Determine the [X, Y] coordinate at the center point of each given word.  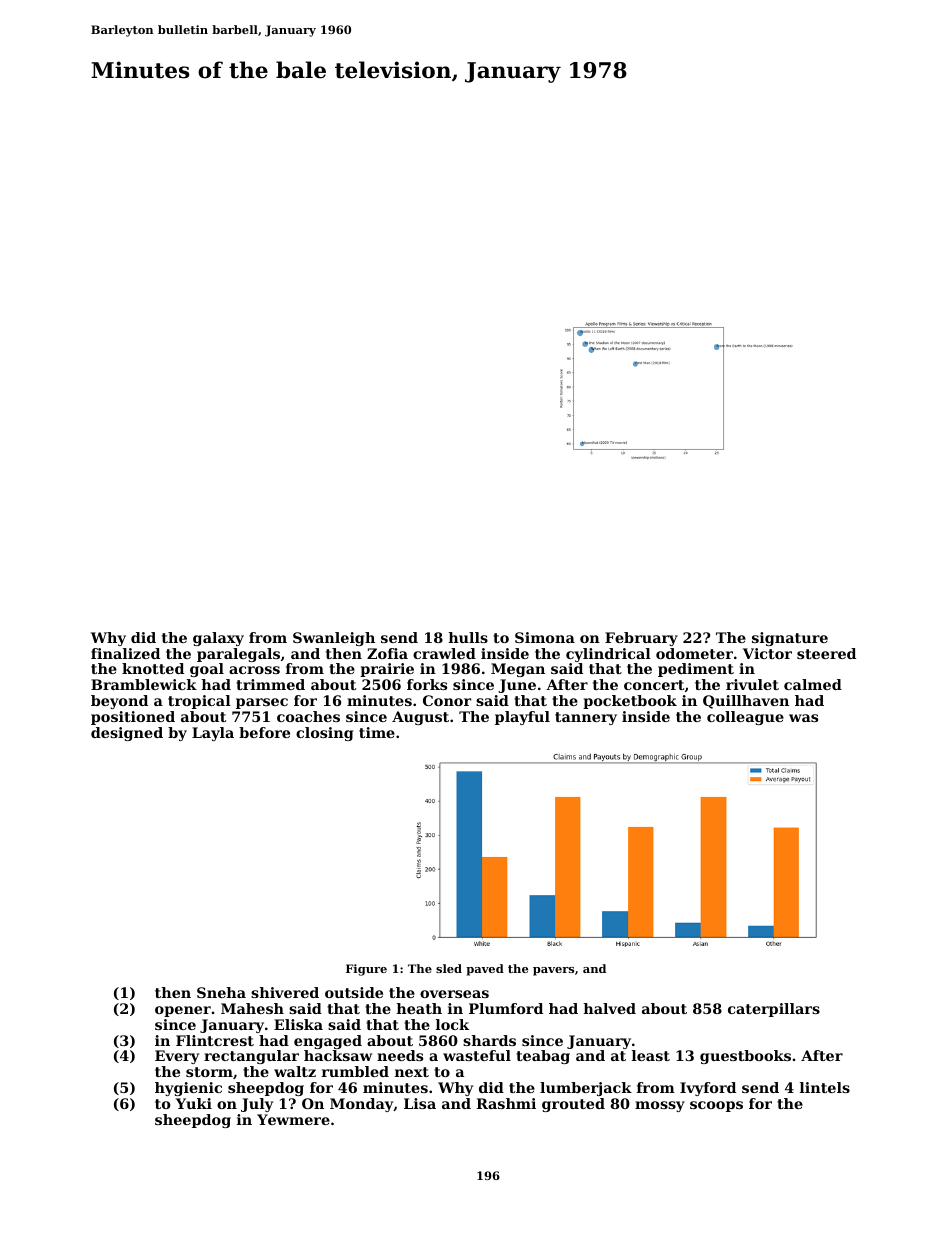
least [651, 1055]
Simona [545, 637]
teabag [543, 1057]
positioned [133, 718]
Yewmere [293, 1119]
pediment [696, 670]
